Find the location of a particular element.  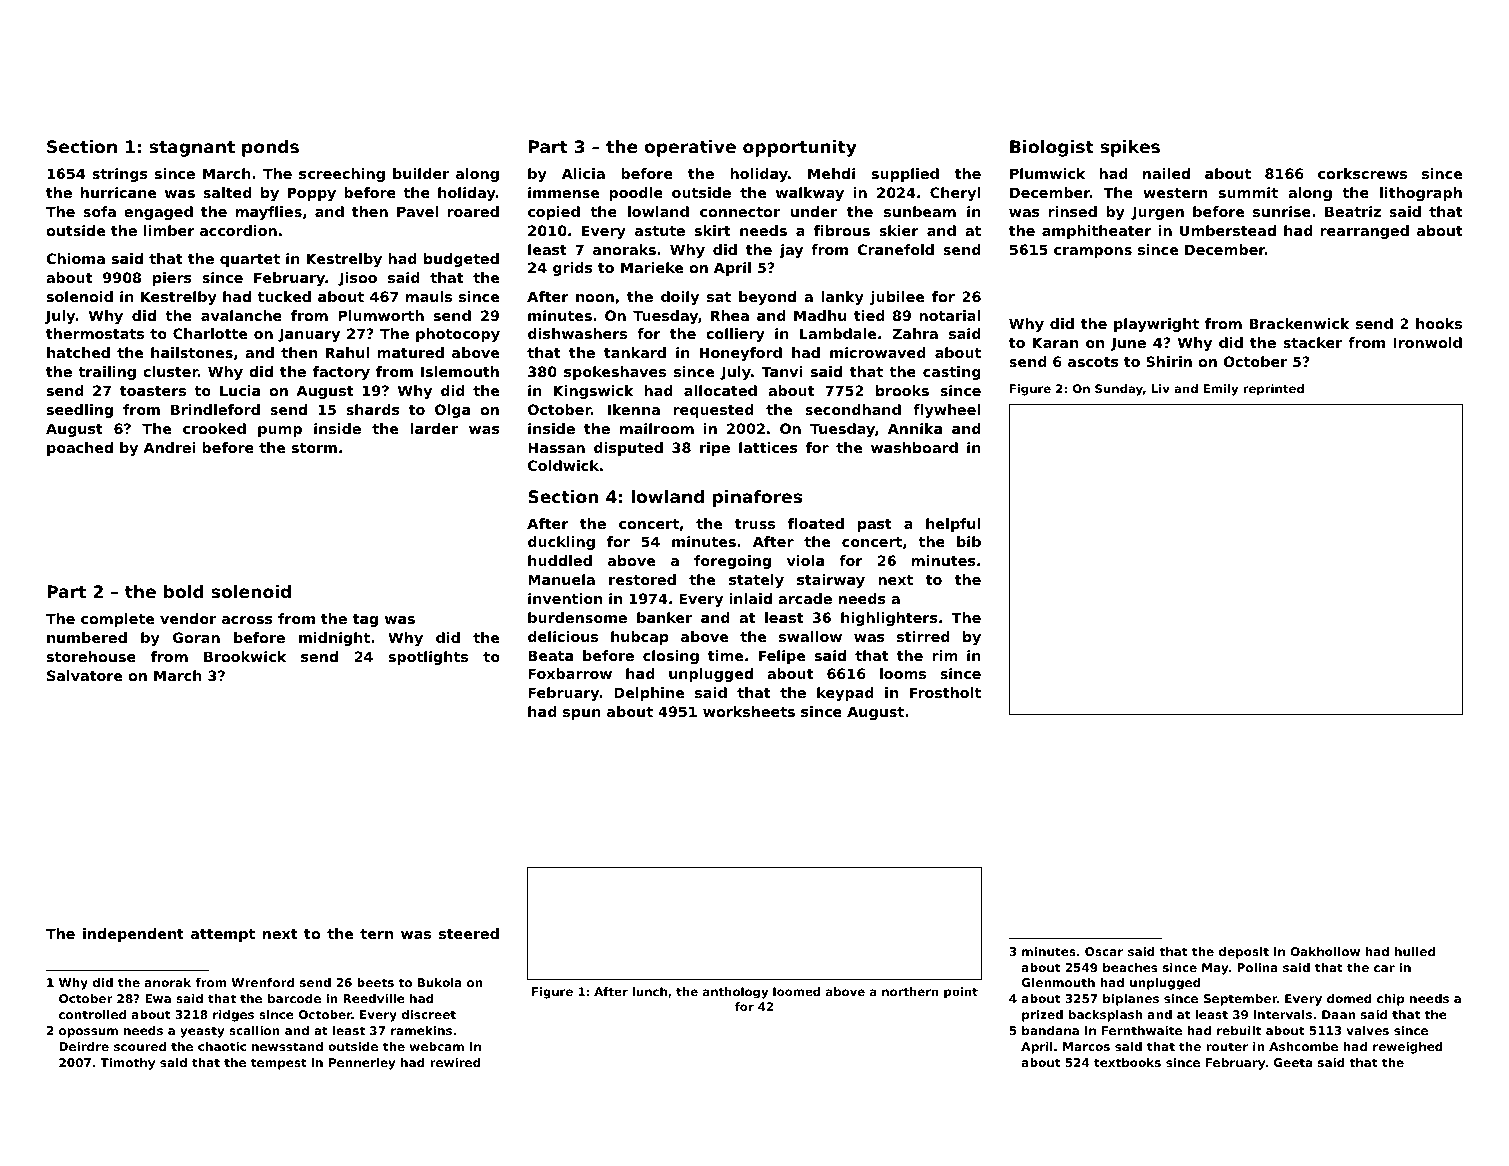

reweighed is located at coordinates (1408, 1048).
